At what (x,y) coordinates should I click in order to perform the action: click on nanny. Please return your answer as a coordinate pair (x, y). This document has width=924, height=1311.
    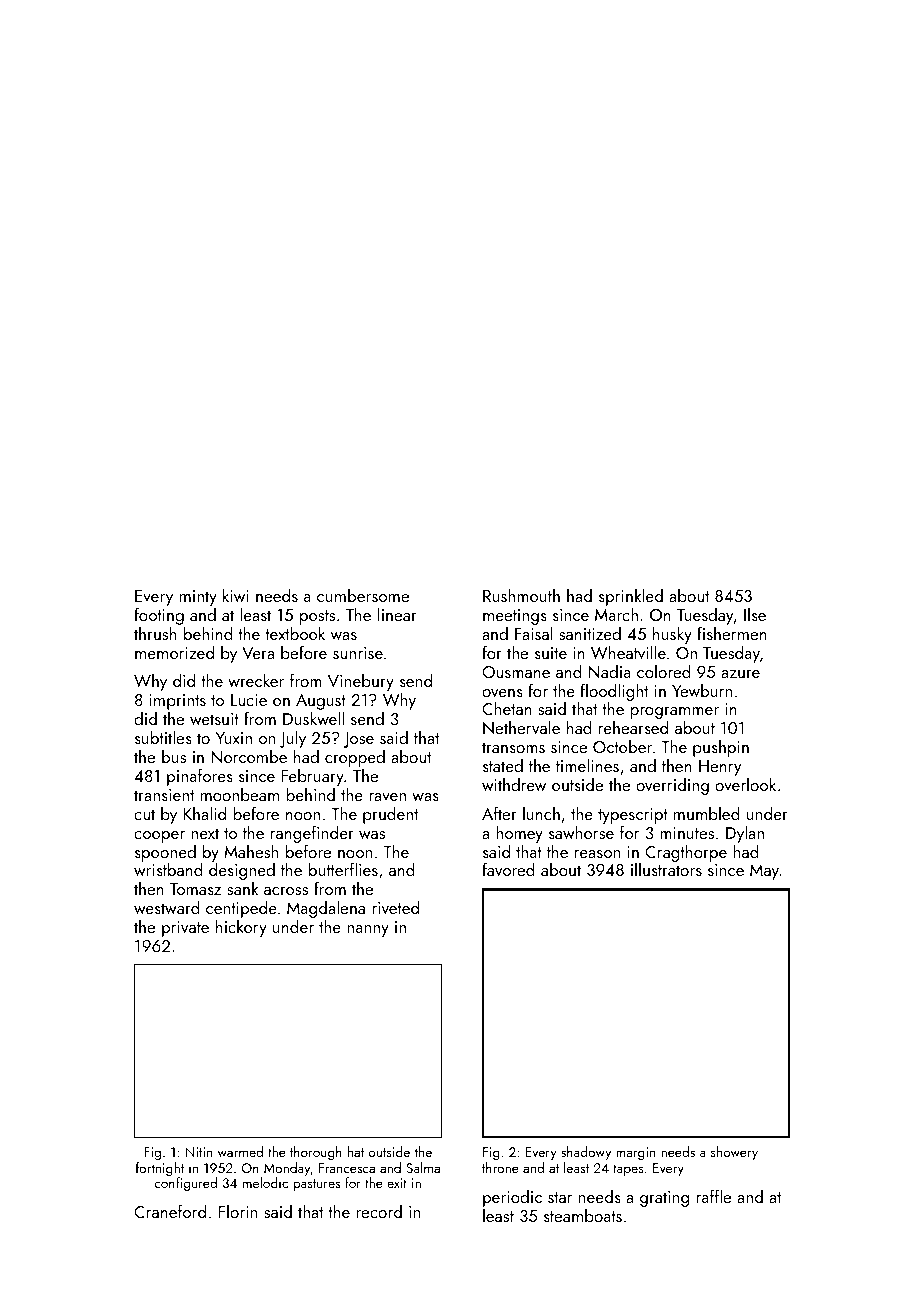
    Looking at the image, I should click on (368, 931).
